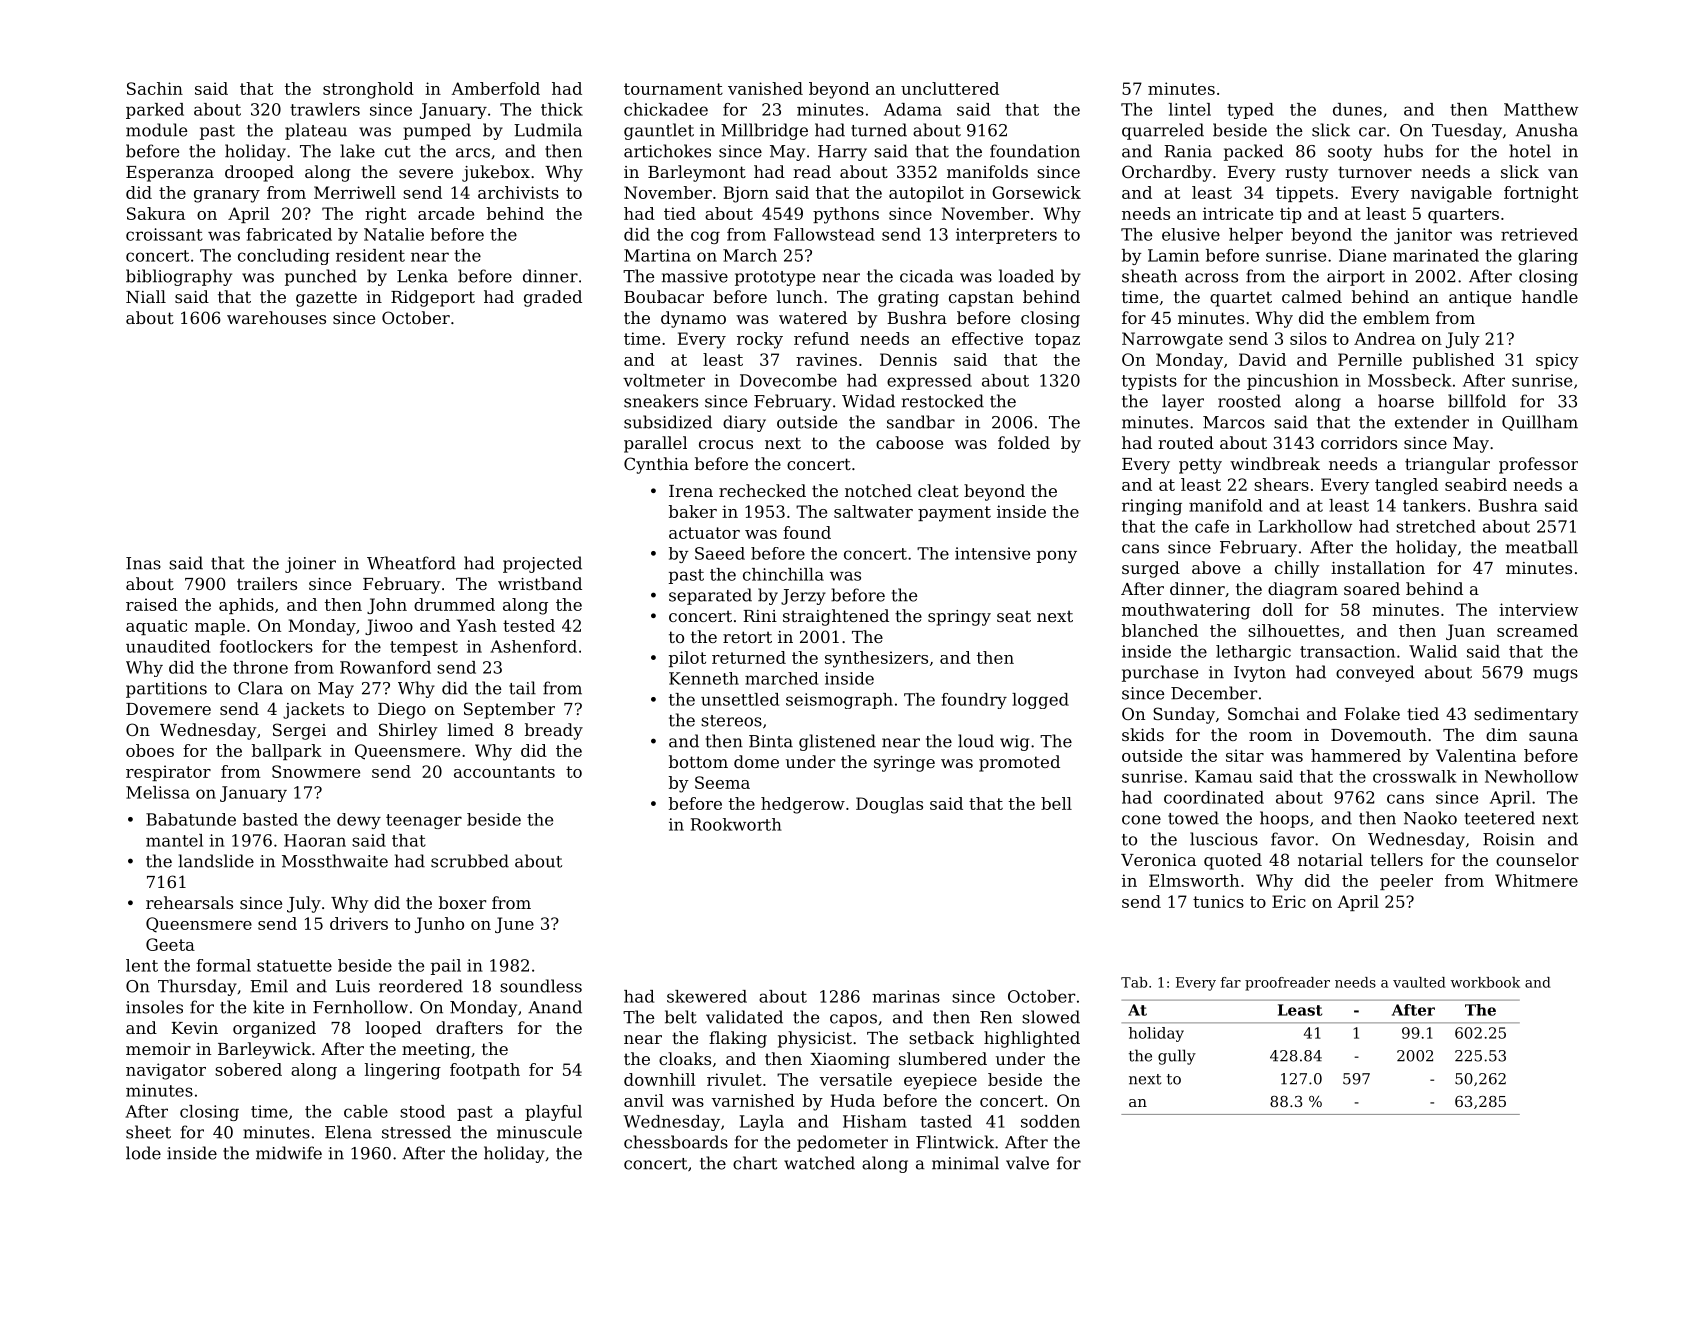 This screenshot has height=1317, width=1704. What do you see at coordinates (368, 90) in the screenshot?
I see `stronghold` at bounding box center [368, 90].
